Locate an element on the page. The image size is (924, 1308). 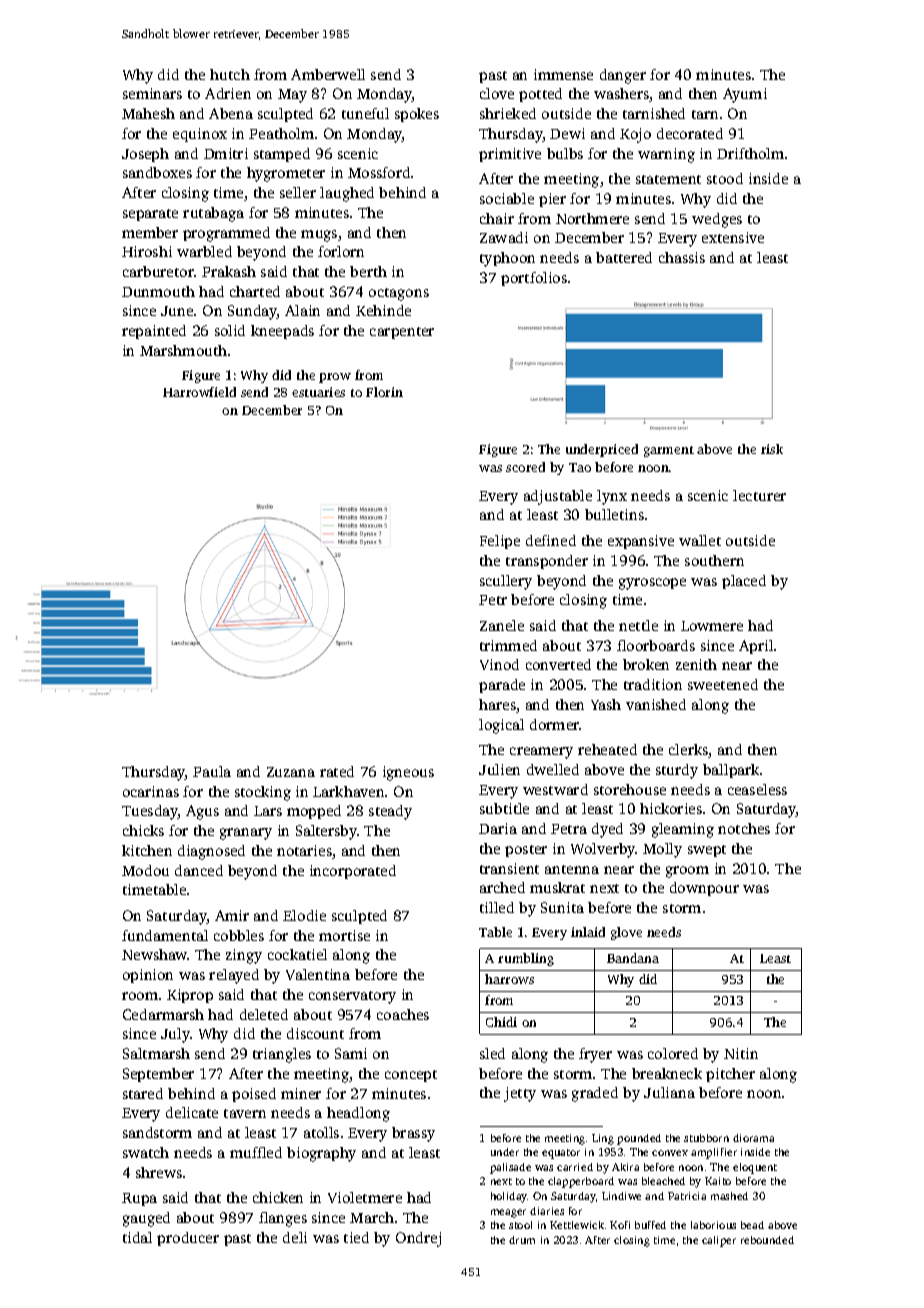
concept is located at coordinates (411, 1076).
